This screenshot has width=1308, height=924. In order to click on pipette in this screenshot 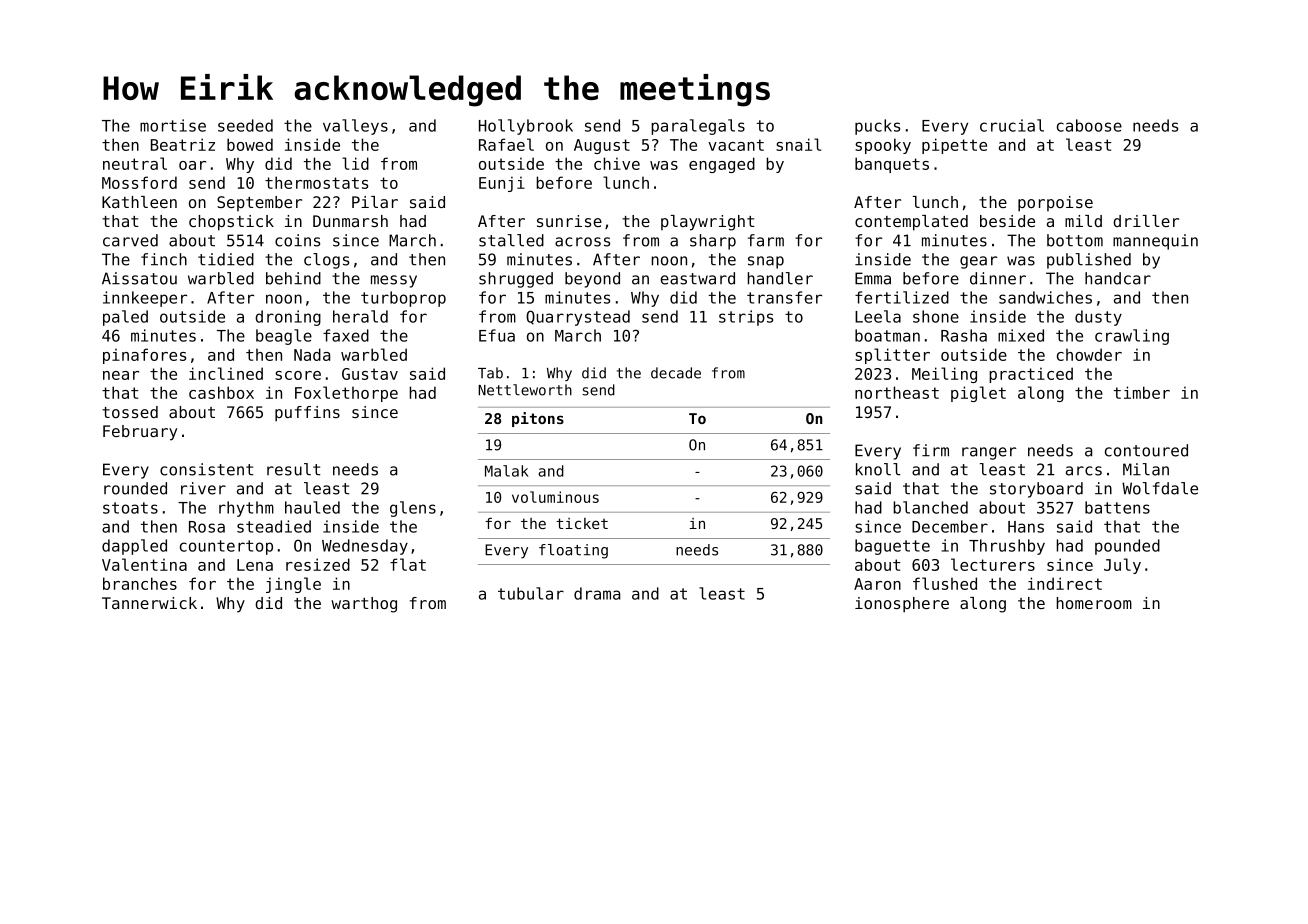, I will do `click(954, 146)`.
